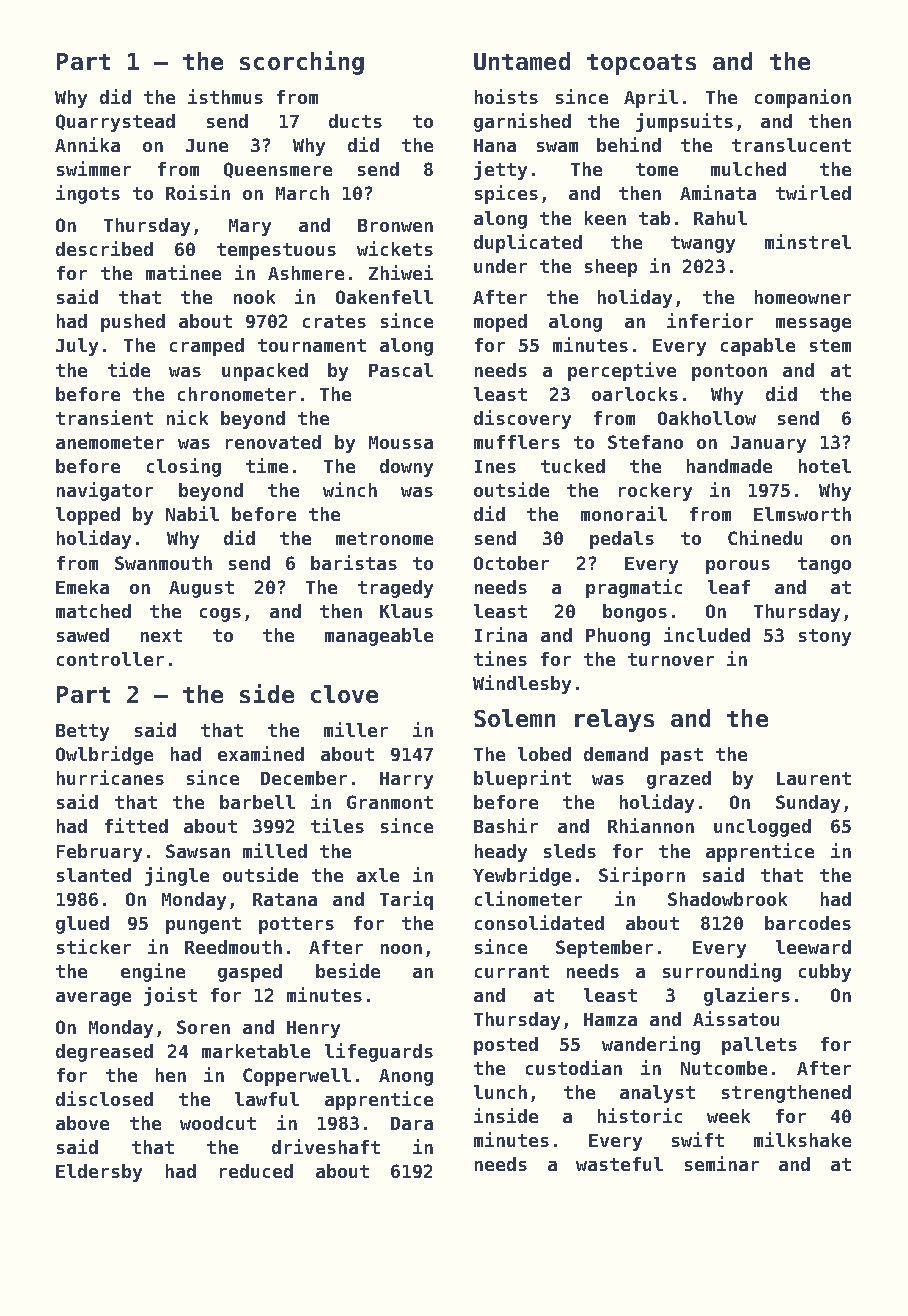 The height and width of the screenshot is (1316, 908). Describe the element at coordinates (355, 121) in the screenshot. I see `ducts` at that location.
